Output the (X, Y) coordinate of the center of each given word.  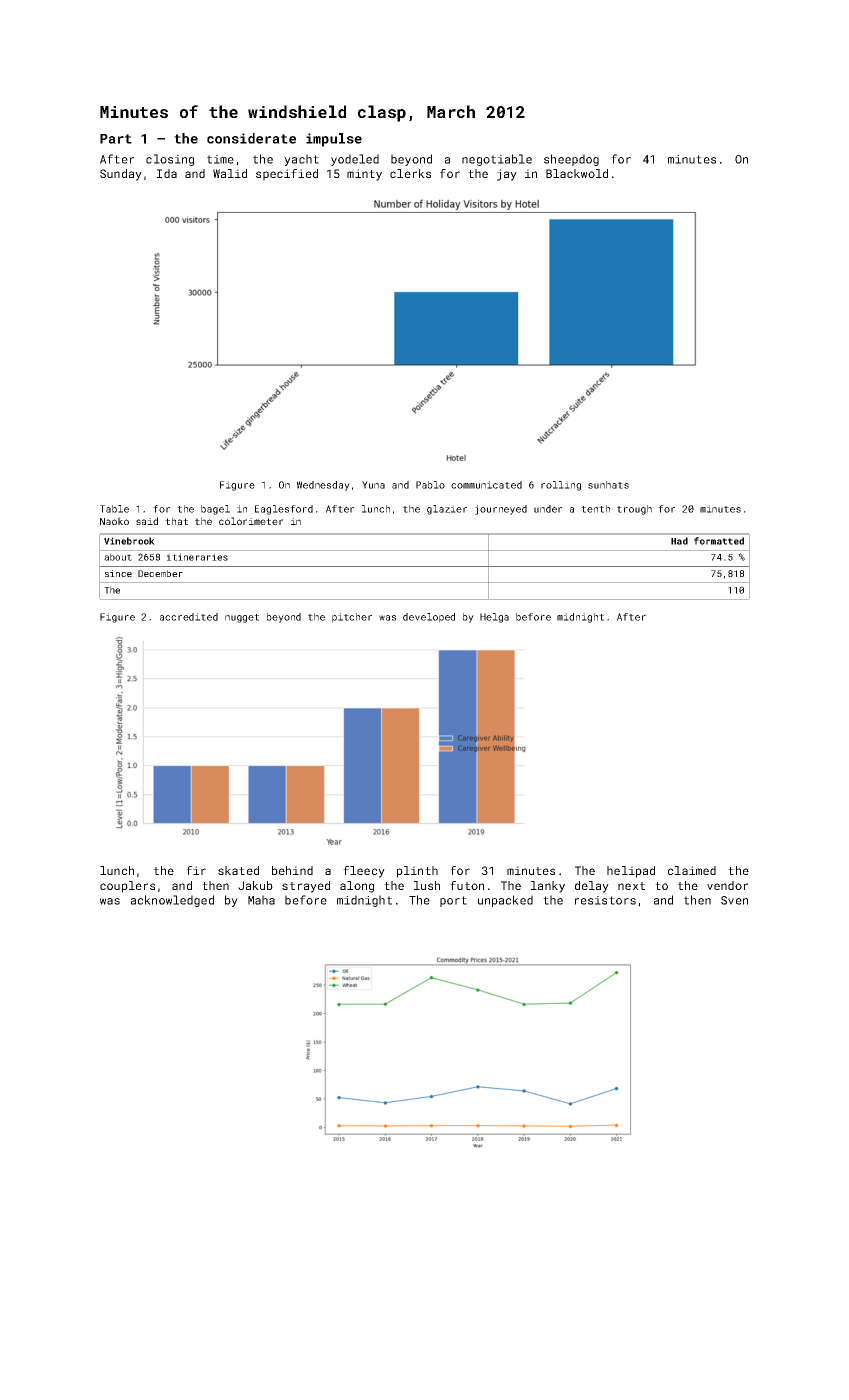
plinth (417, 872)
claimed (692, 870)
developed (429, 618)
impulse (334, 140)
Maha (261, 900)
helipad (631, 872)
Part (116, 139)
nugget (242, 618)
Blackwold (577, 173)
